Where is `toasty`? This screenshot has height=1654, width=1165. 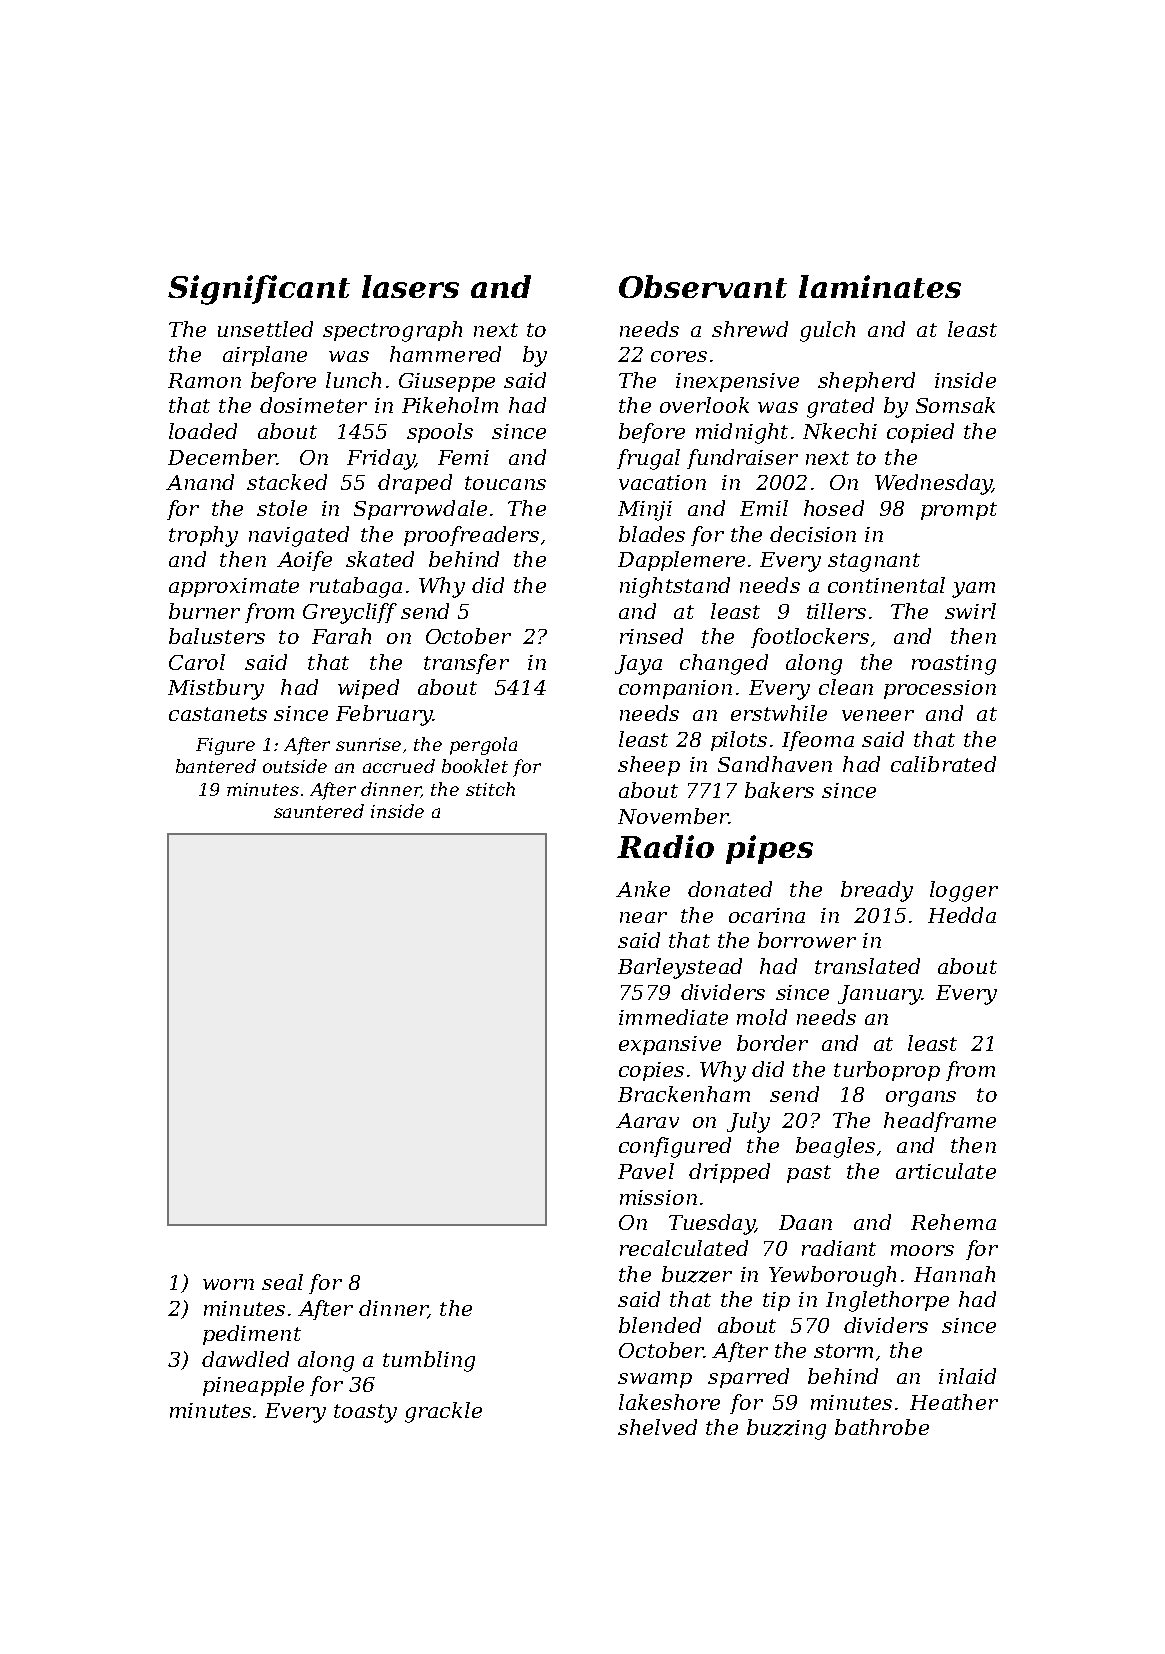
toasty is located at coordinates (365, 1413).
